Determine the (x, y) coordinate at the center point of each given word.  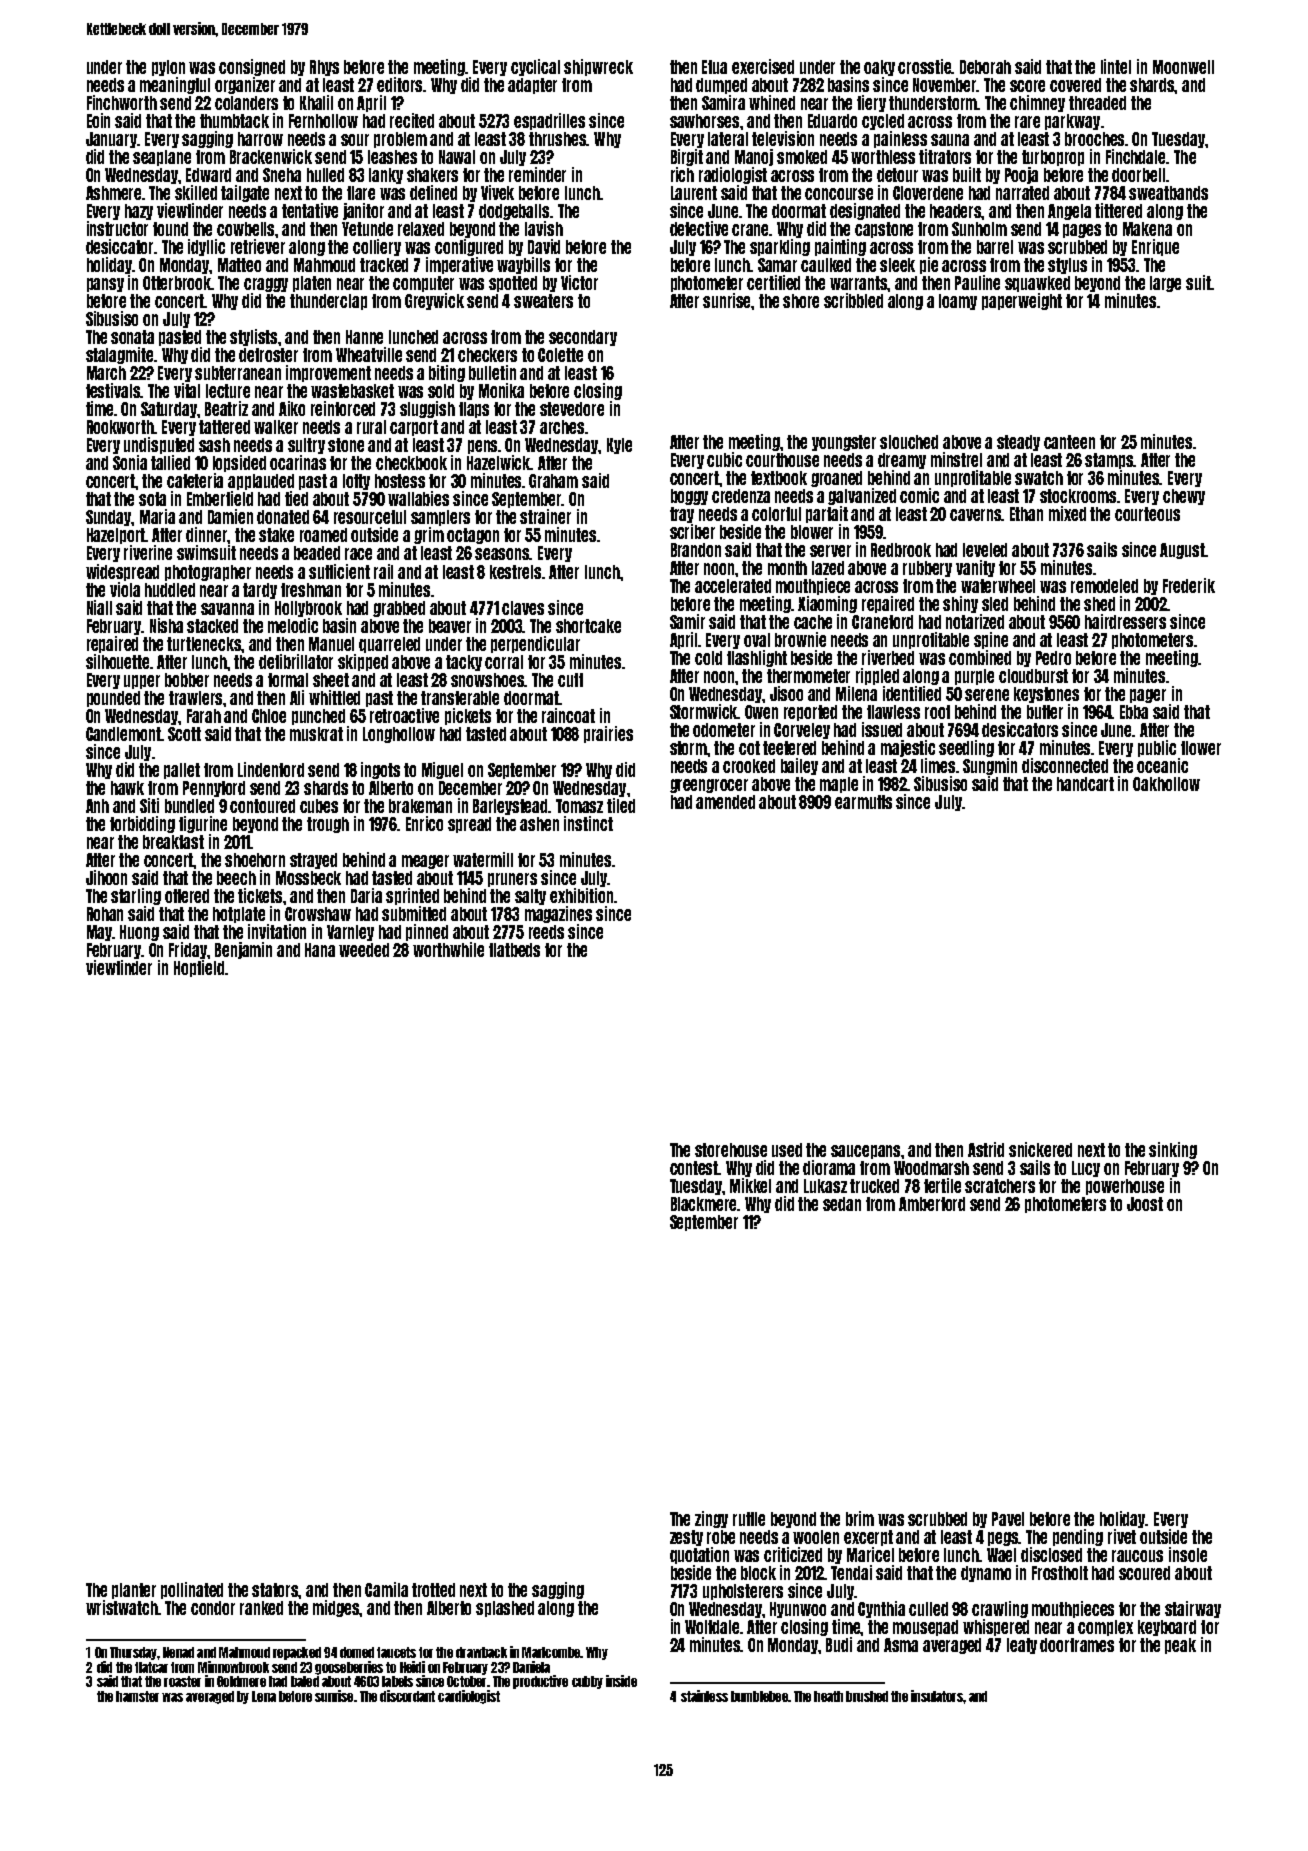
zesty (686, 1538)
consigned (252, 67)
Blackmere (704, 1204)
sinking (1173, 1150)
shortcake (588, 626)
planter (134, 1591)
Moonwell (1183, 67)
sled (995, 604)
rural (371, 427)
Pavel (1008, 1519)
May (100, 933)
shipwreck (598, 67)
